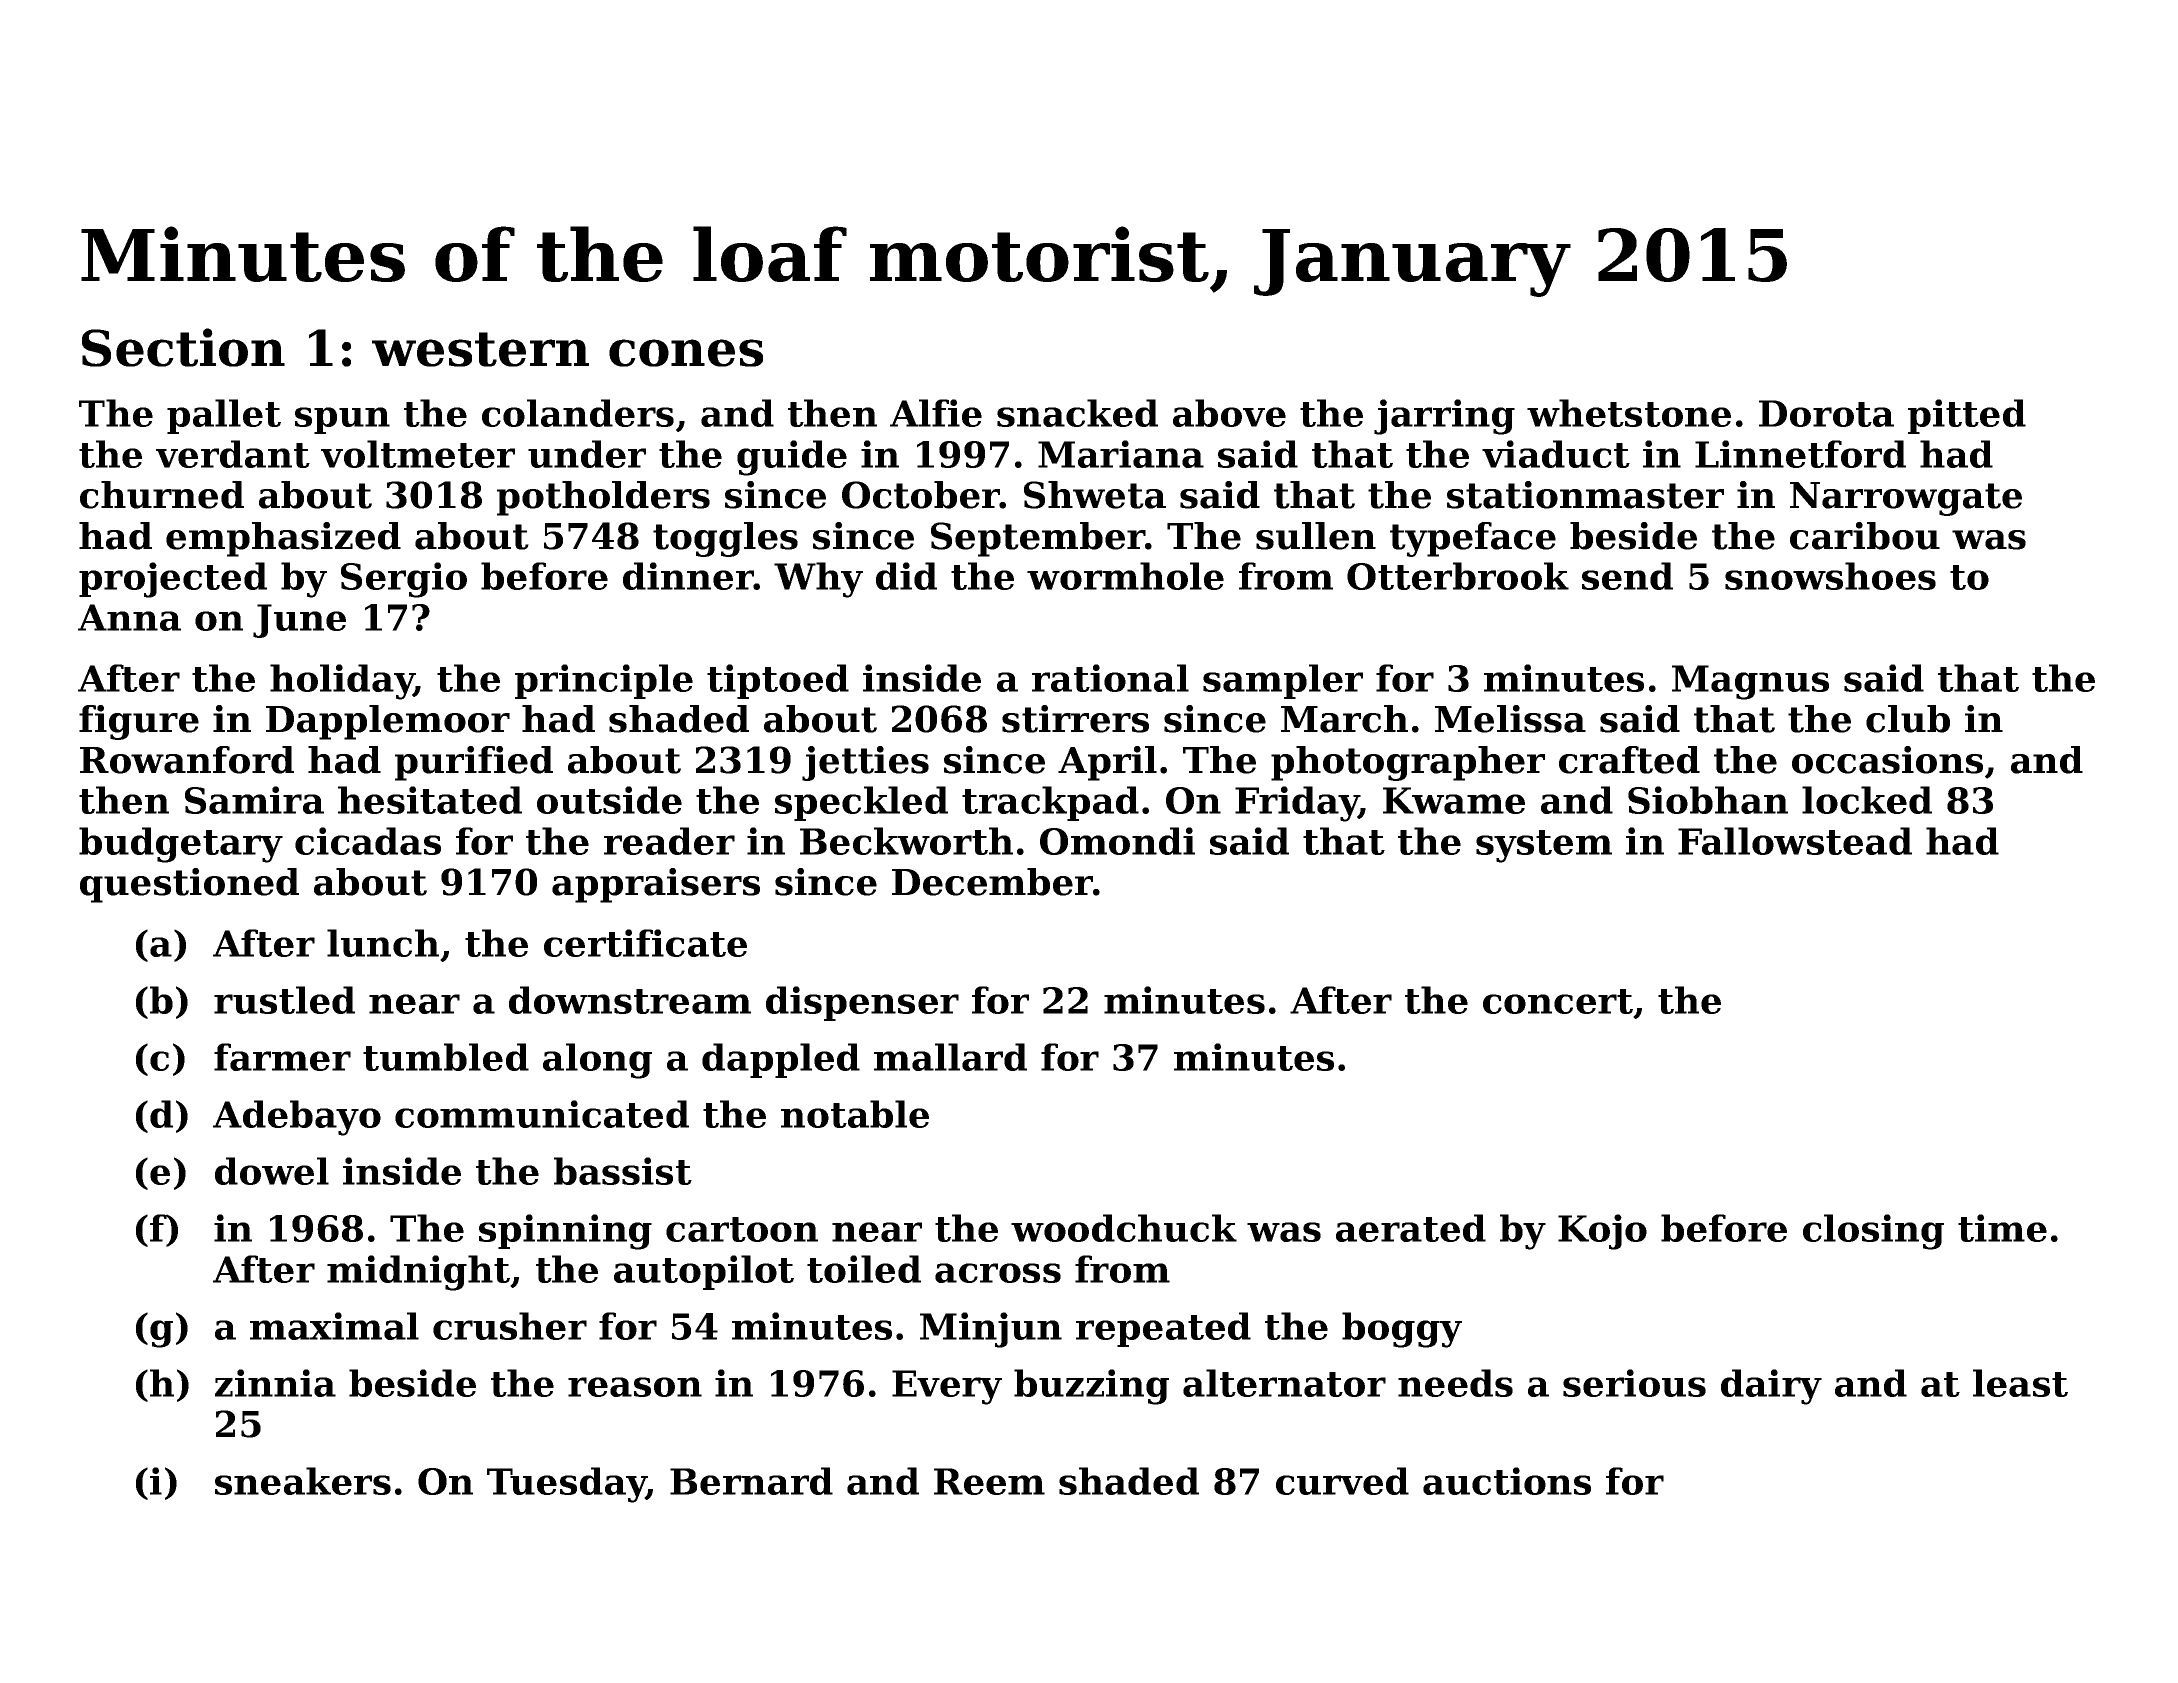 The width and height of the screenshot is (2178, 1683). Describe the element at coordinates (1908, 719) in the screenshot. I see `club` at that location.
